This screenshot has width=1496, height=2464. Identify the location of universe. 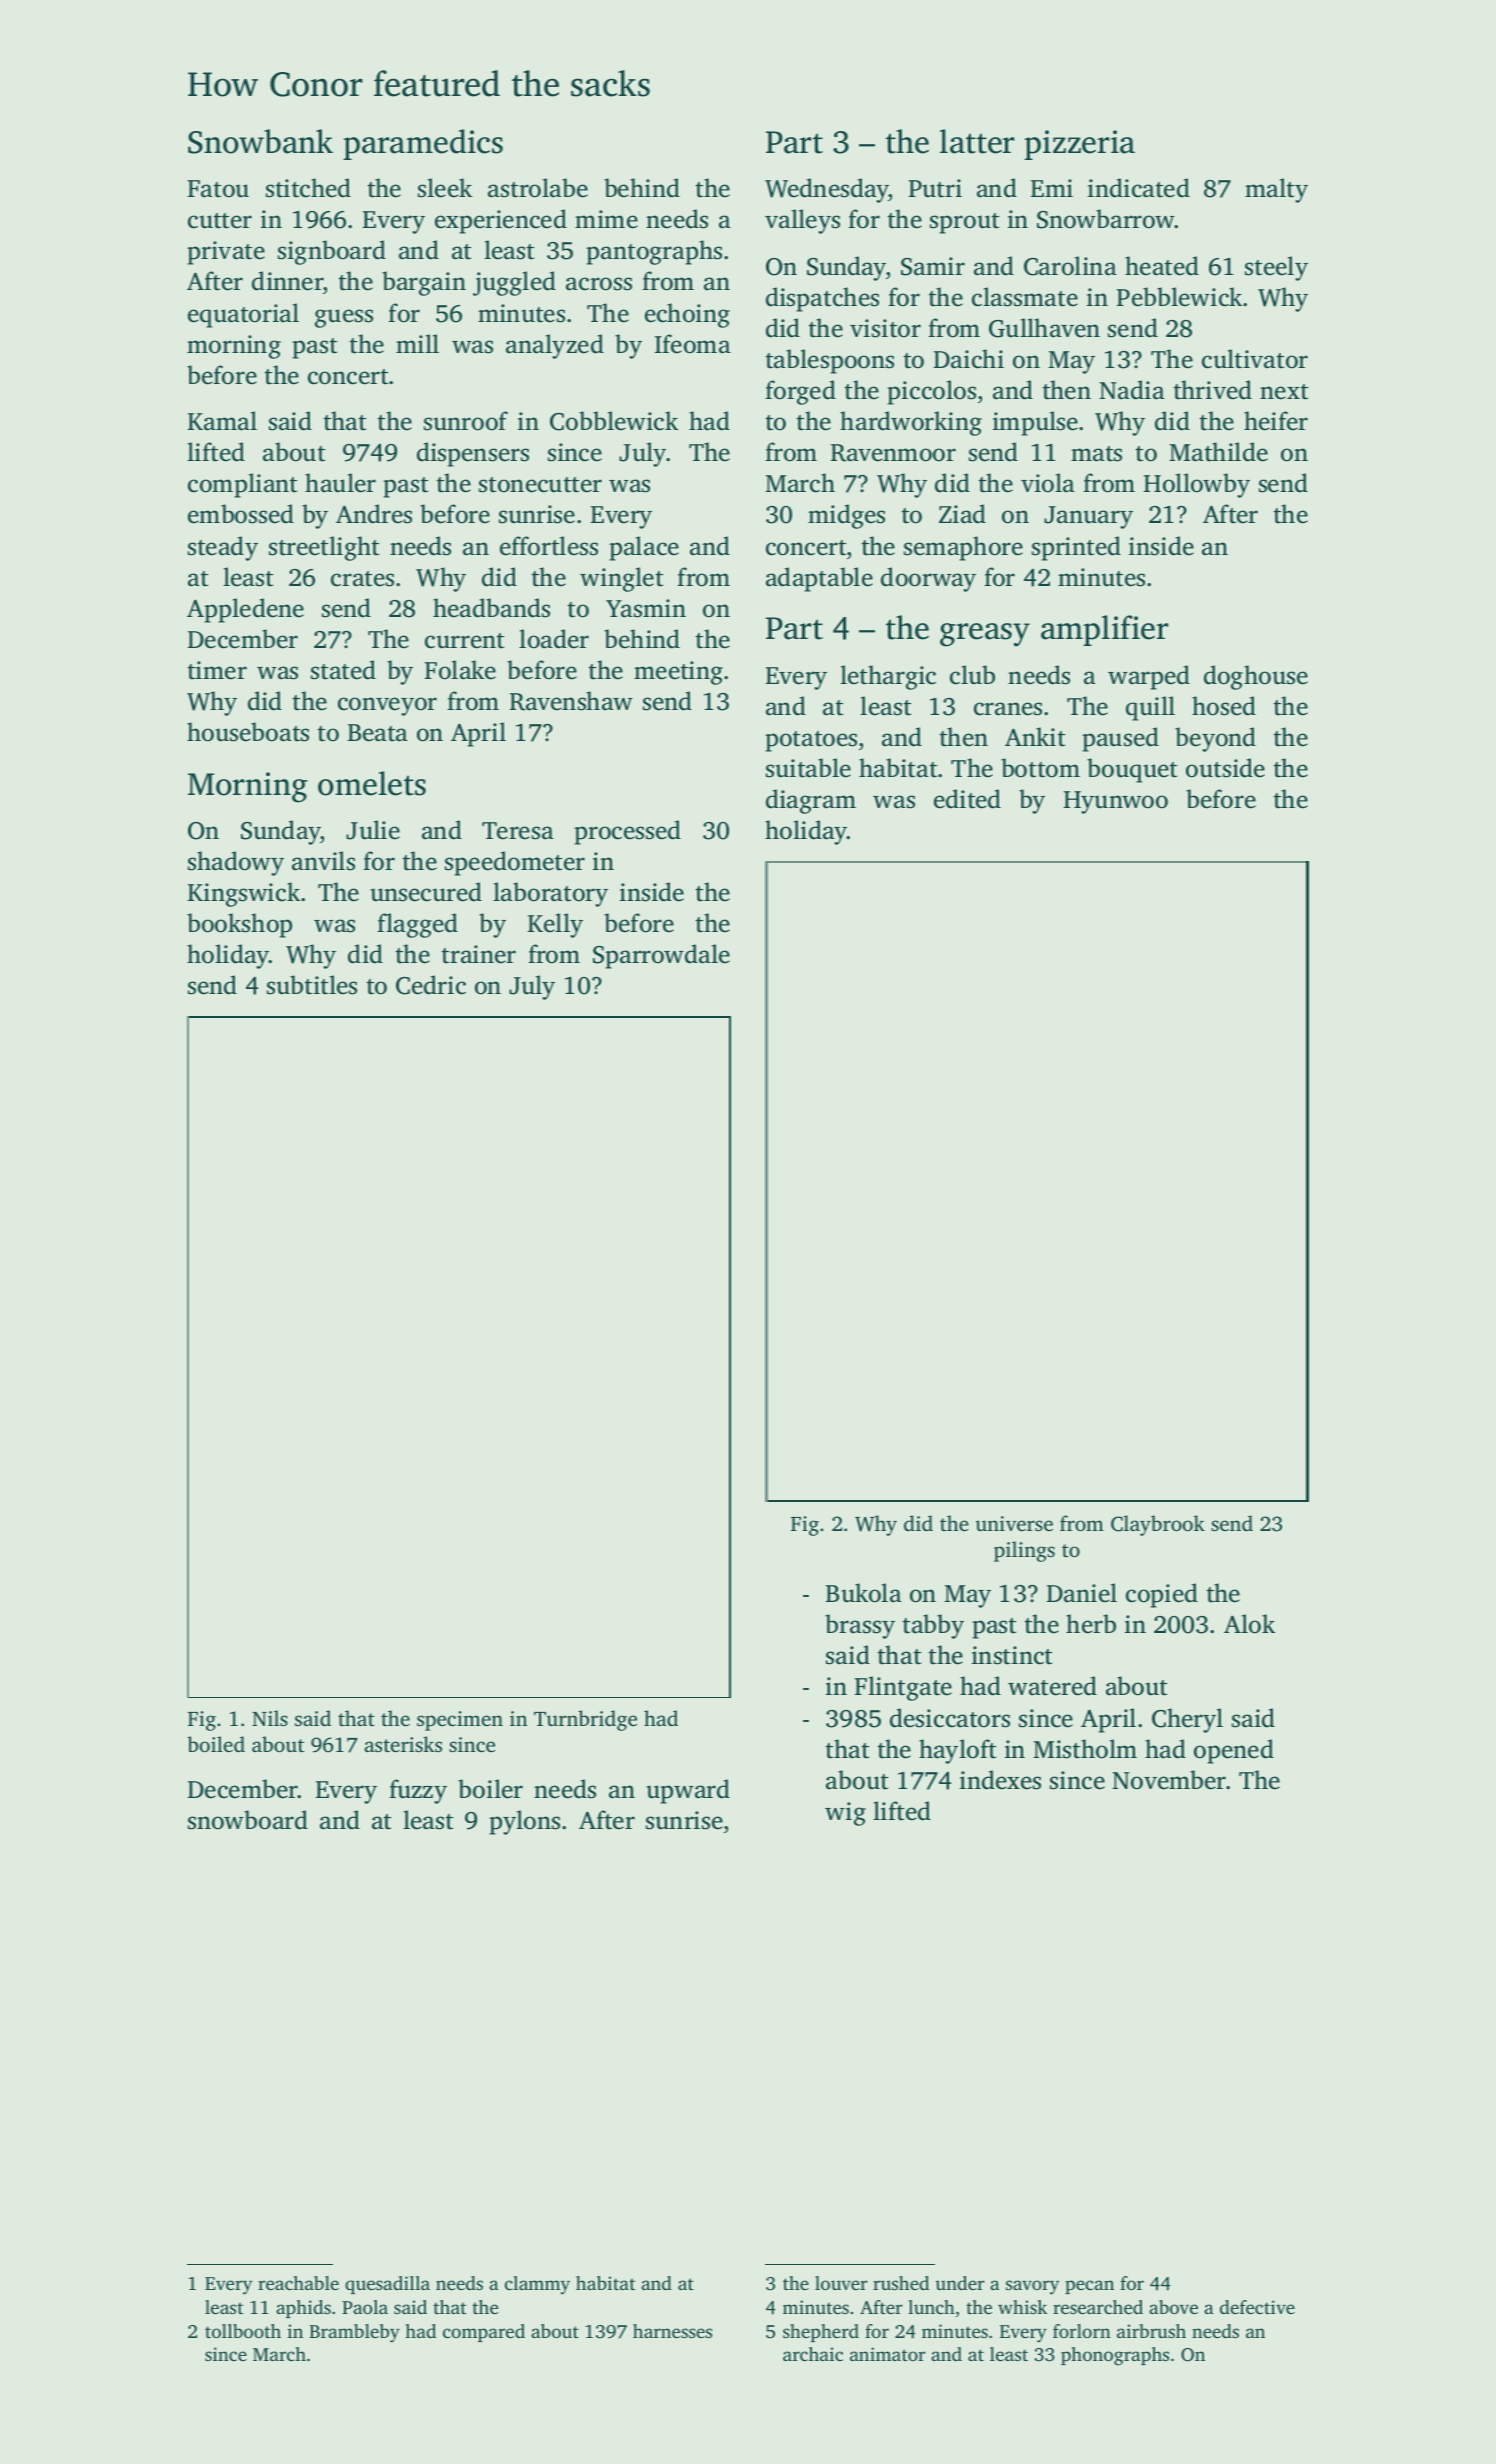
(1014, 1523).
